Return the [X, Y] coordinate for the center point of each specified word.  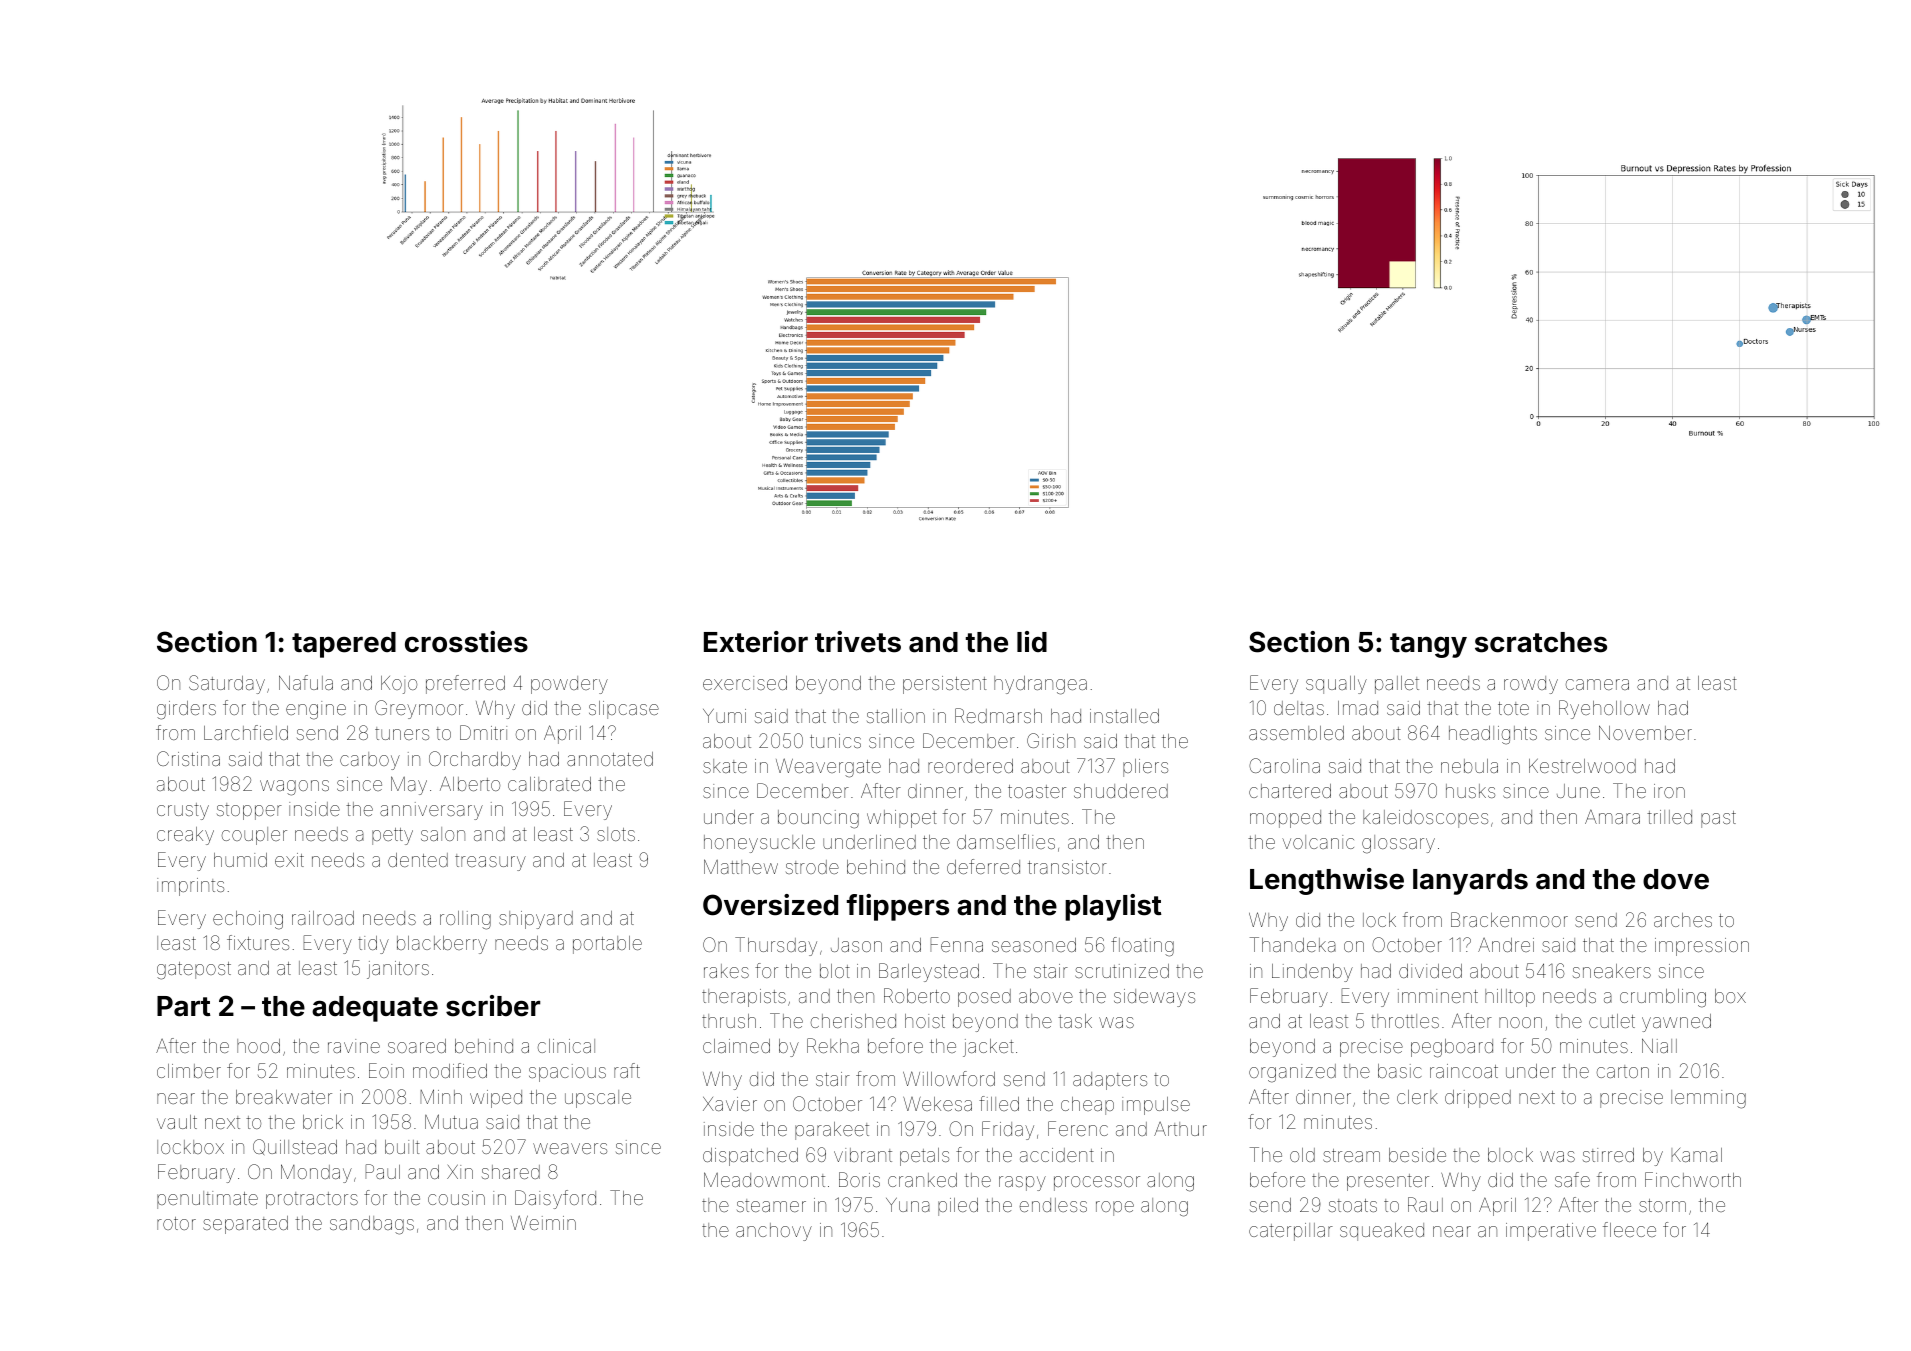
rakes [726, 971]
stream [1351, 1155]
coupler [254, 836]
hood [258, 1046]
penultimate [207, 1200]
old [1302, 1155]
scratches [1541, 642]
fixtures [258, 942]
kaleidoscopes [1425, 819]
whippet [902, 819]
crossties [466, 642]
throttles [1405, 1021]
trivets [858, 642]
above [1046, 996]
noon [1520, 1022]
